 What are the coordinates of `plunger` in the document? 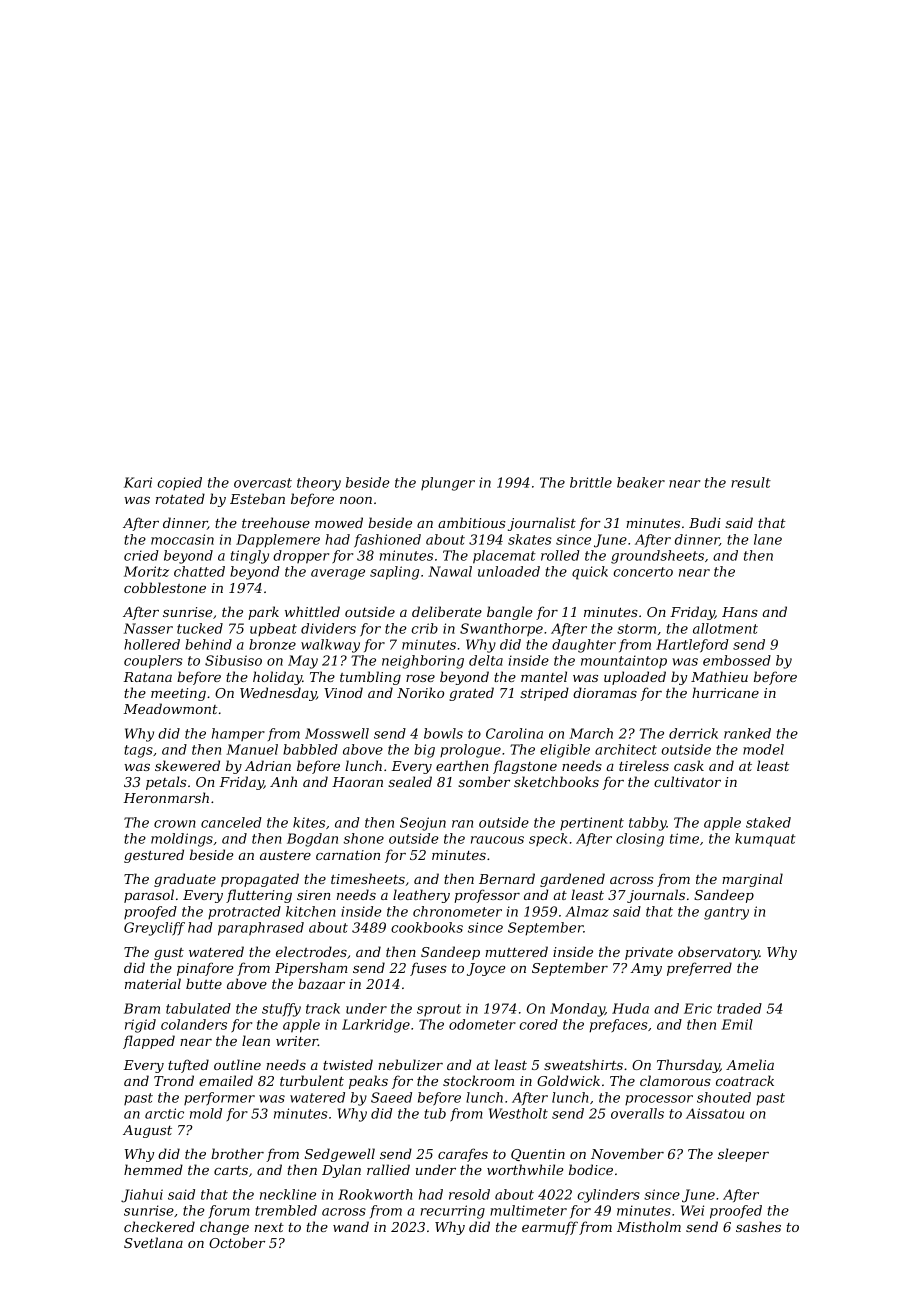 It's located at (448, 484).
